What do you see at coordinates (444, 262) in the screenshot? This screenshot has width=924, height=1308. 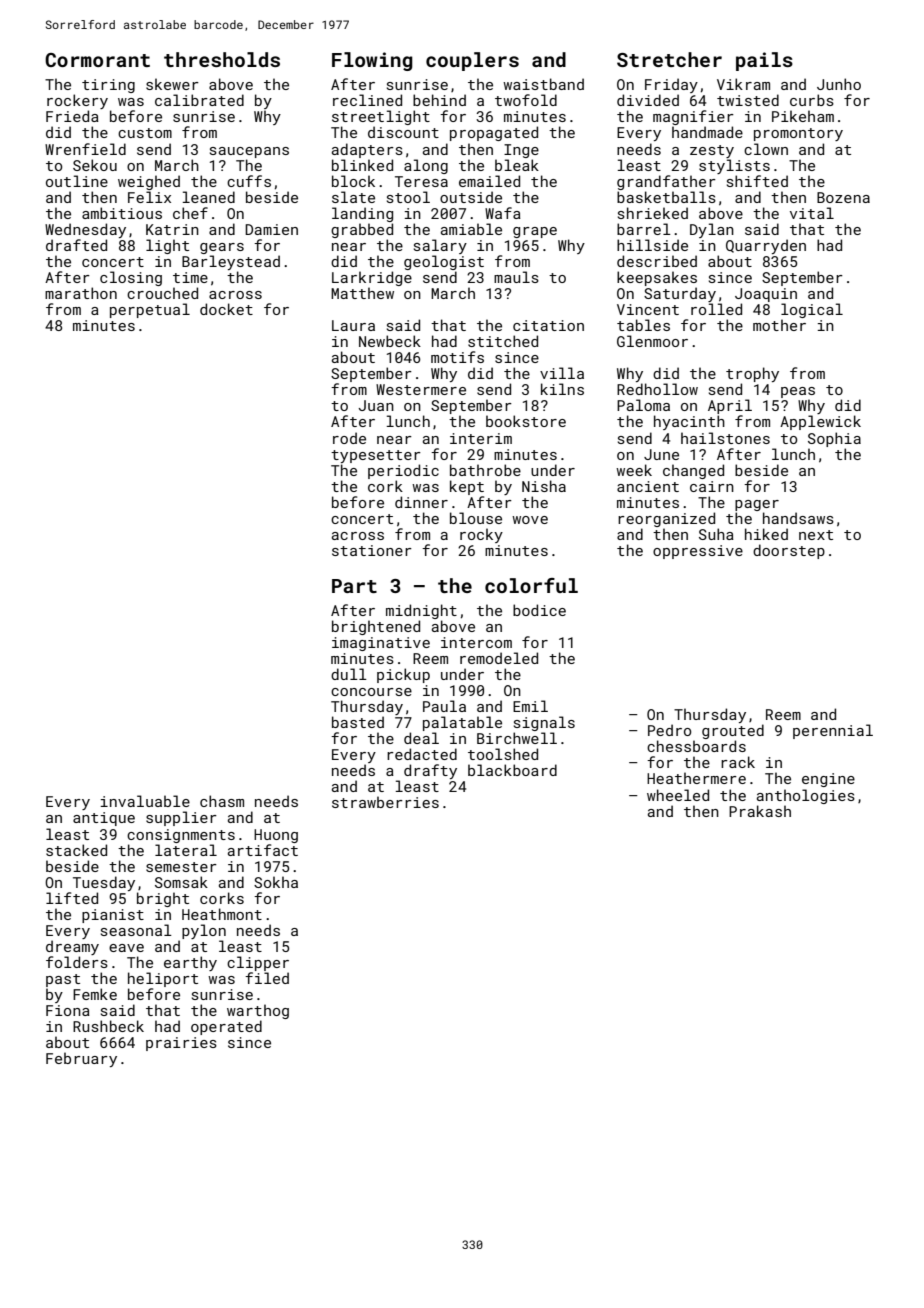 I see `geologist` at bounding box center [444, 262].
